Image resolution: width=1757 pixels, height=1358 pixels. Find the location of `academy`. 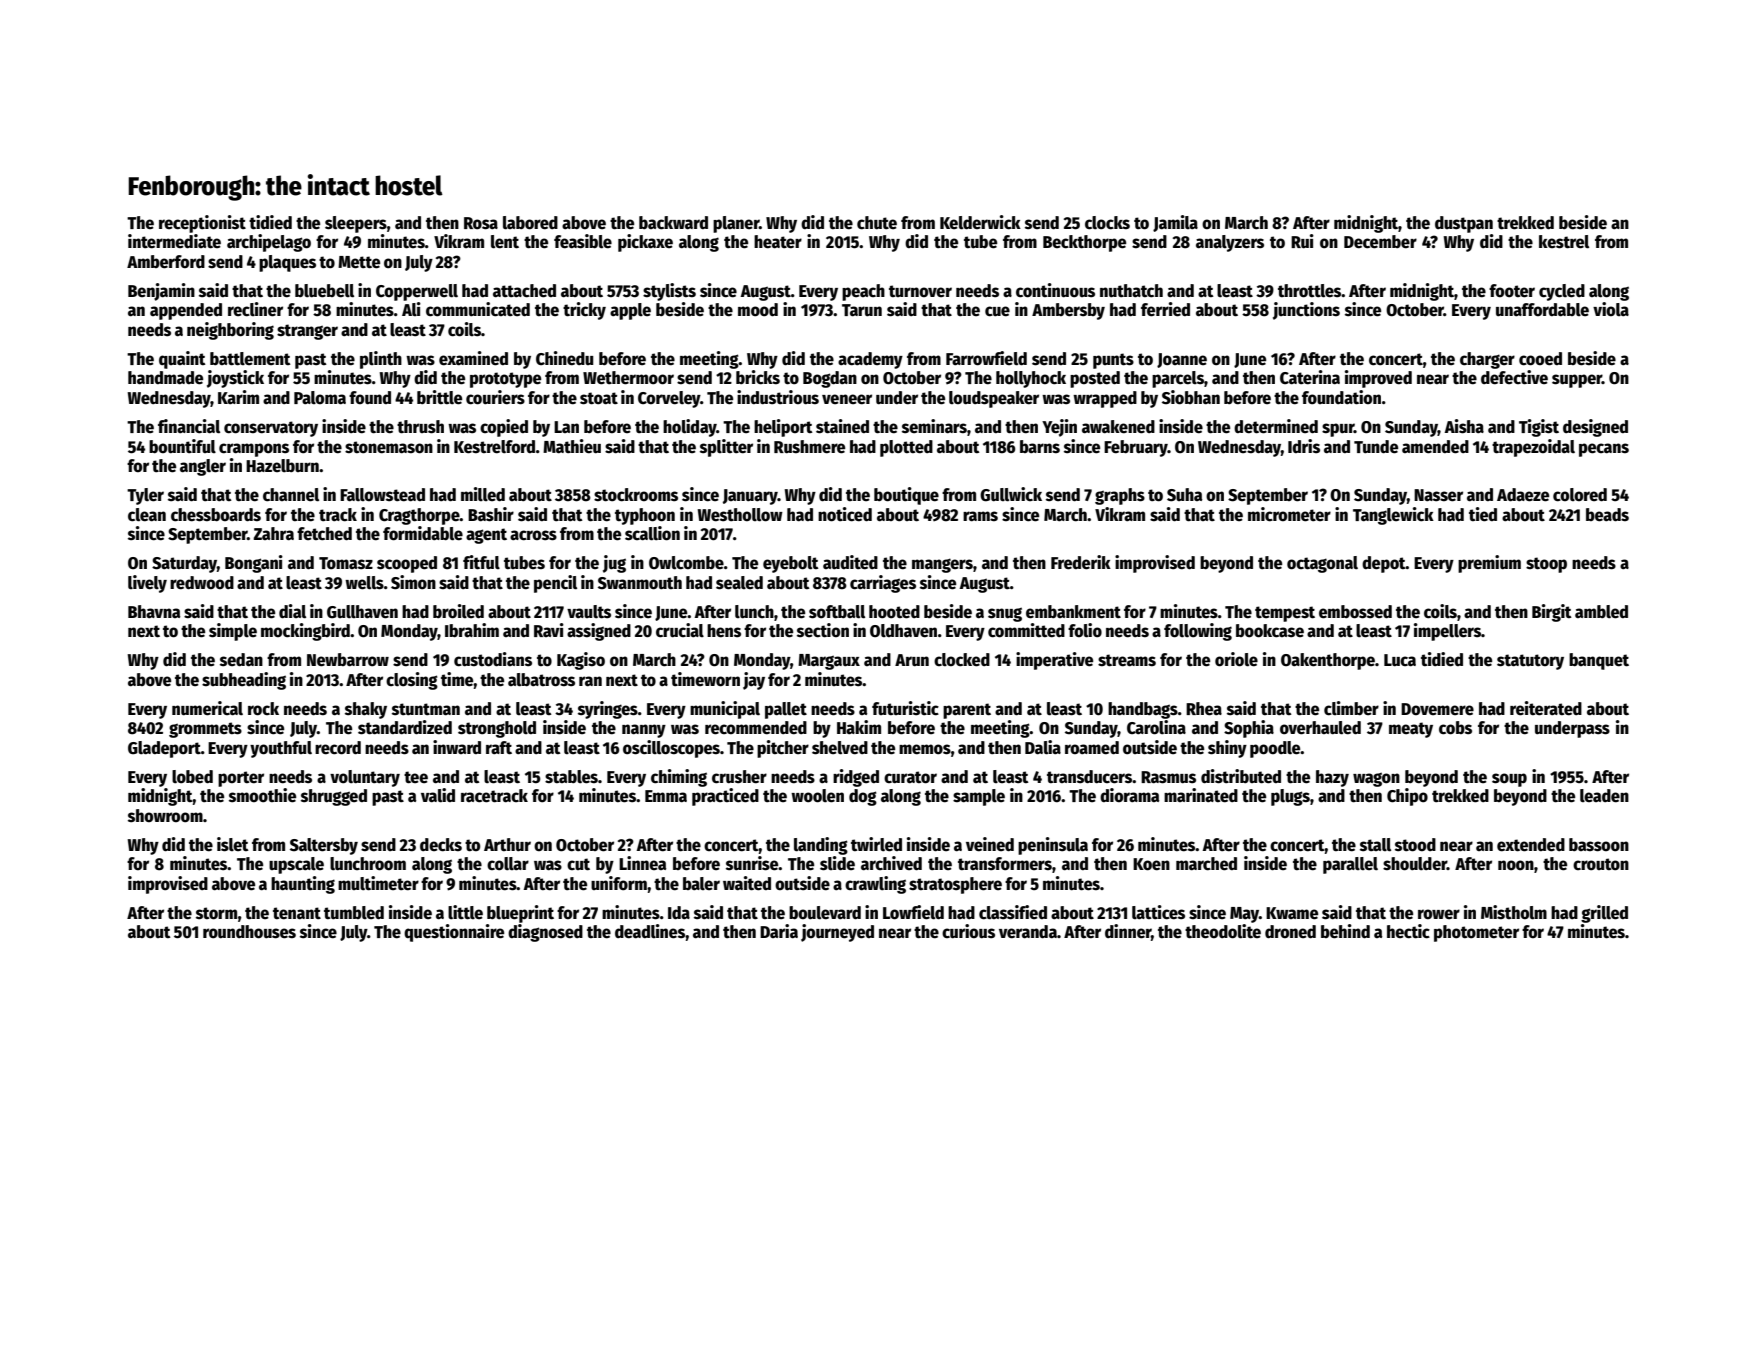

academy is located at coordinates (870, 360).
